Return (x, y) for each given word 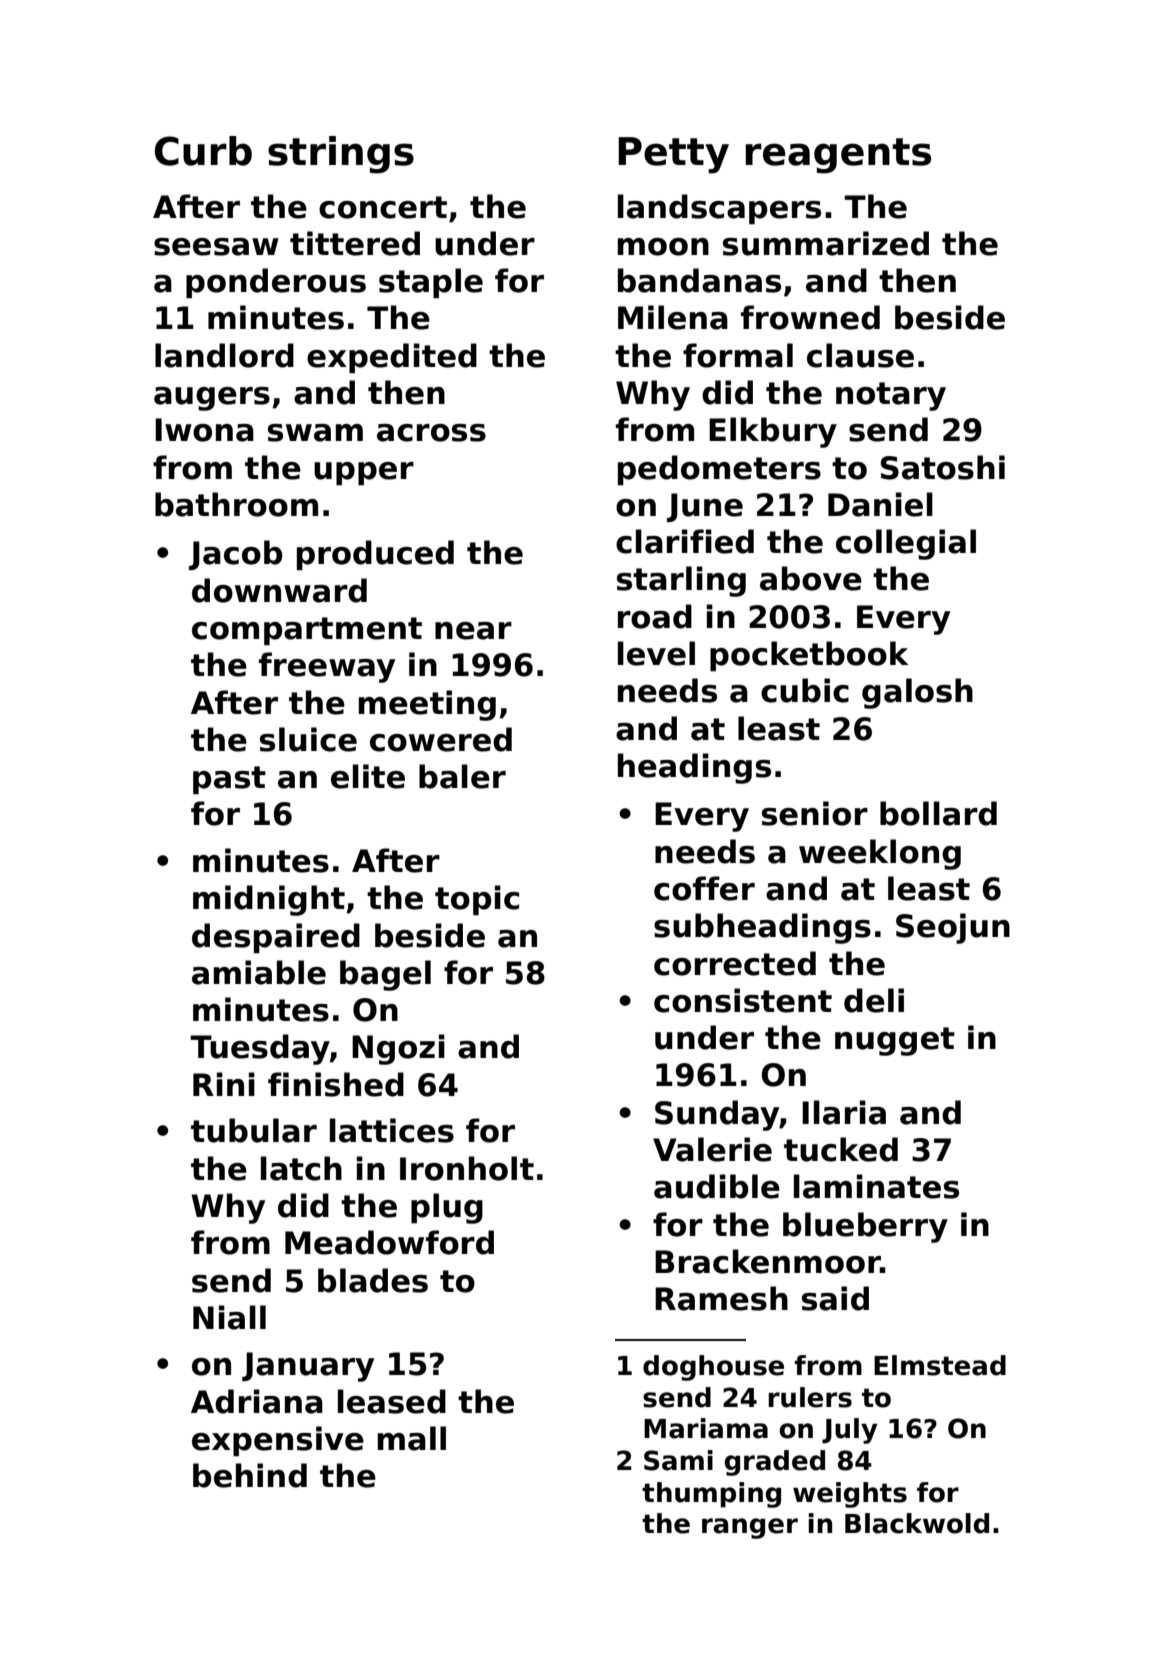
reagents (838, 156)
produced (375, 555)
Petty (673, 155)
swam (315, 433)
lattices (392, 1130)
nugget (895, 1041)
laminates (876, 1186)
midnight (269, 900)
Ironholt (467, 1168)
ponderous (276, 283)
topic (477, 900)
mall (412, 1438)
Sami (678, 1460)
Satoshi (943, 467)
